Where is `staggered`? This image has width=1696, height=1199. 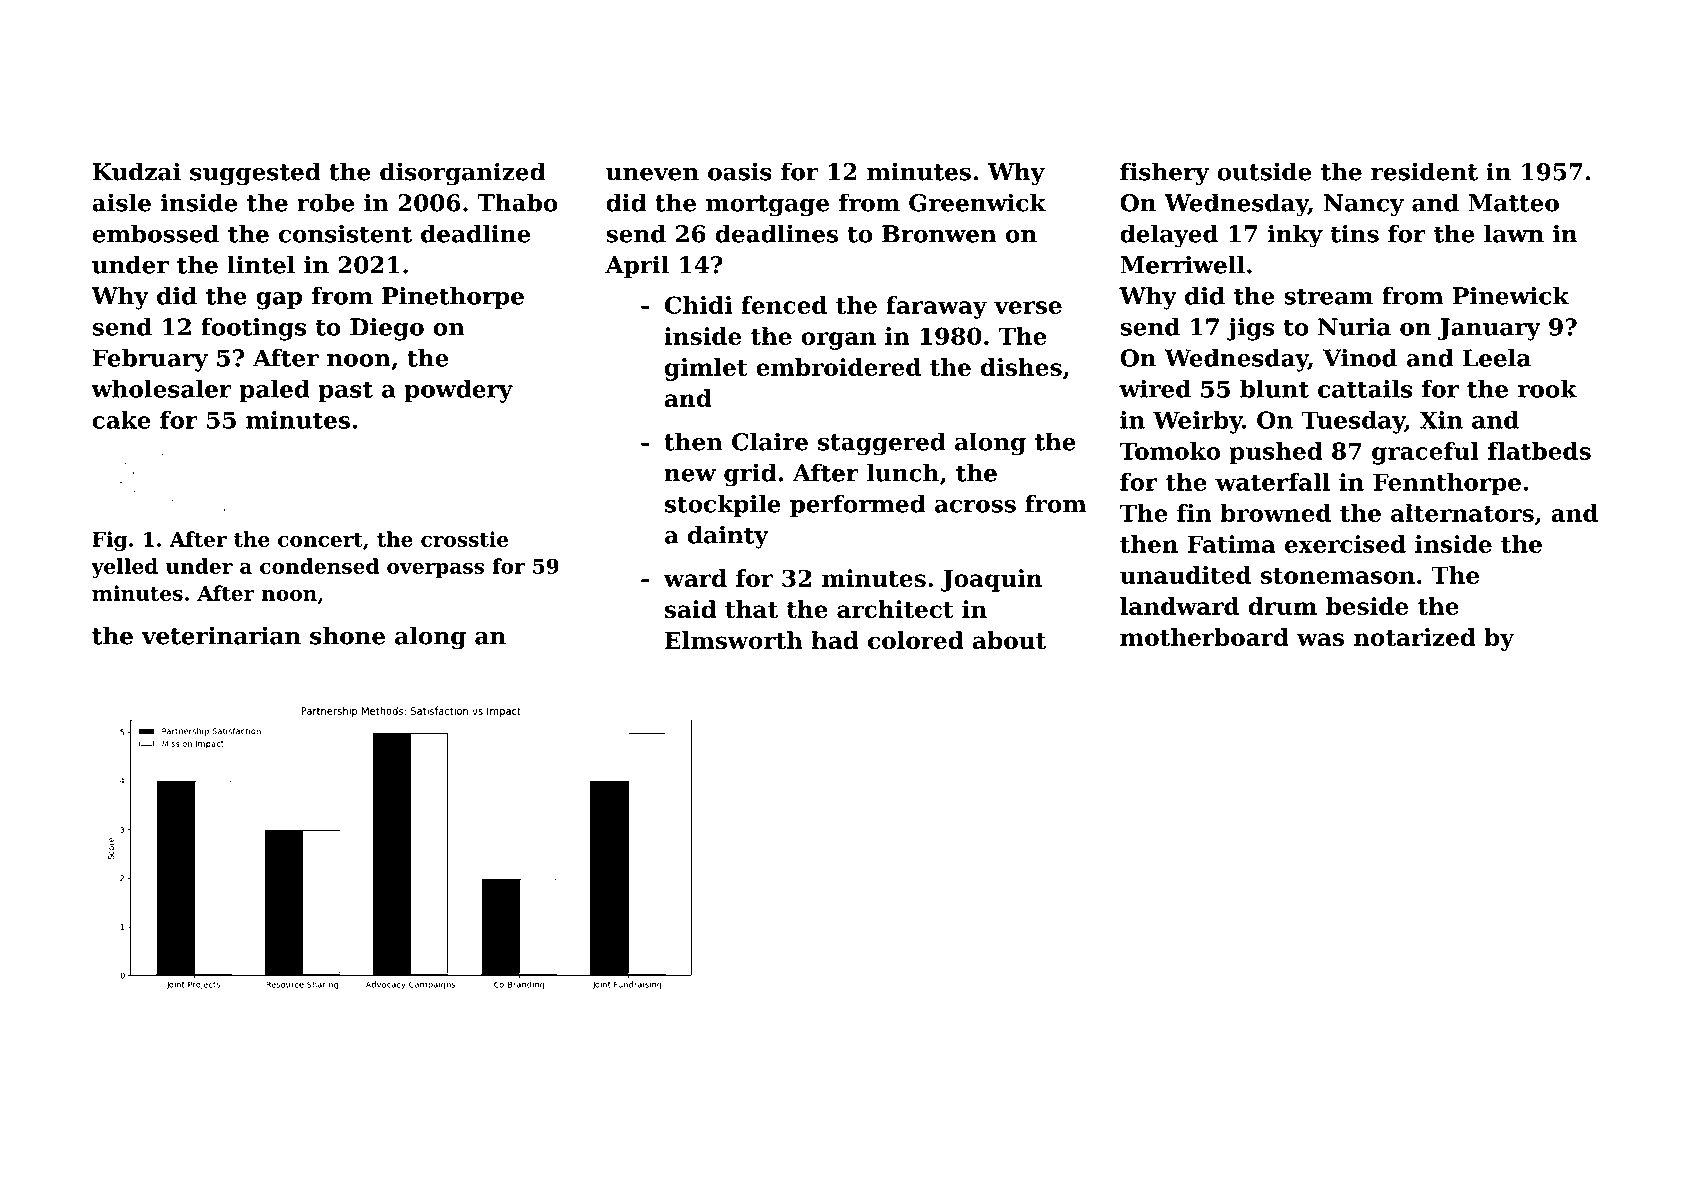
staggered is located at coordinates (882, 444).
